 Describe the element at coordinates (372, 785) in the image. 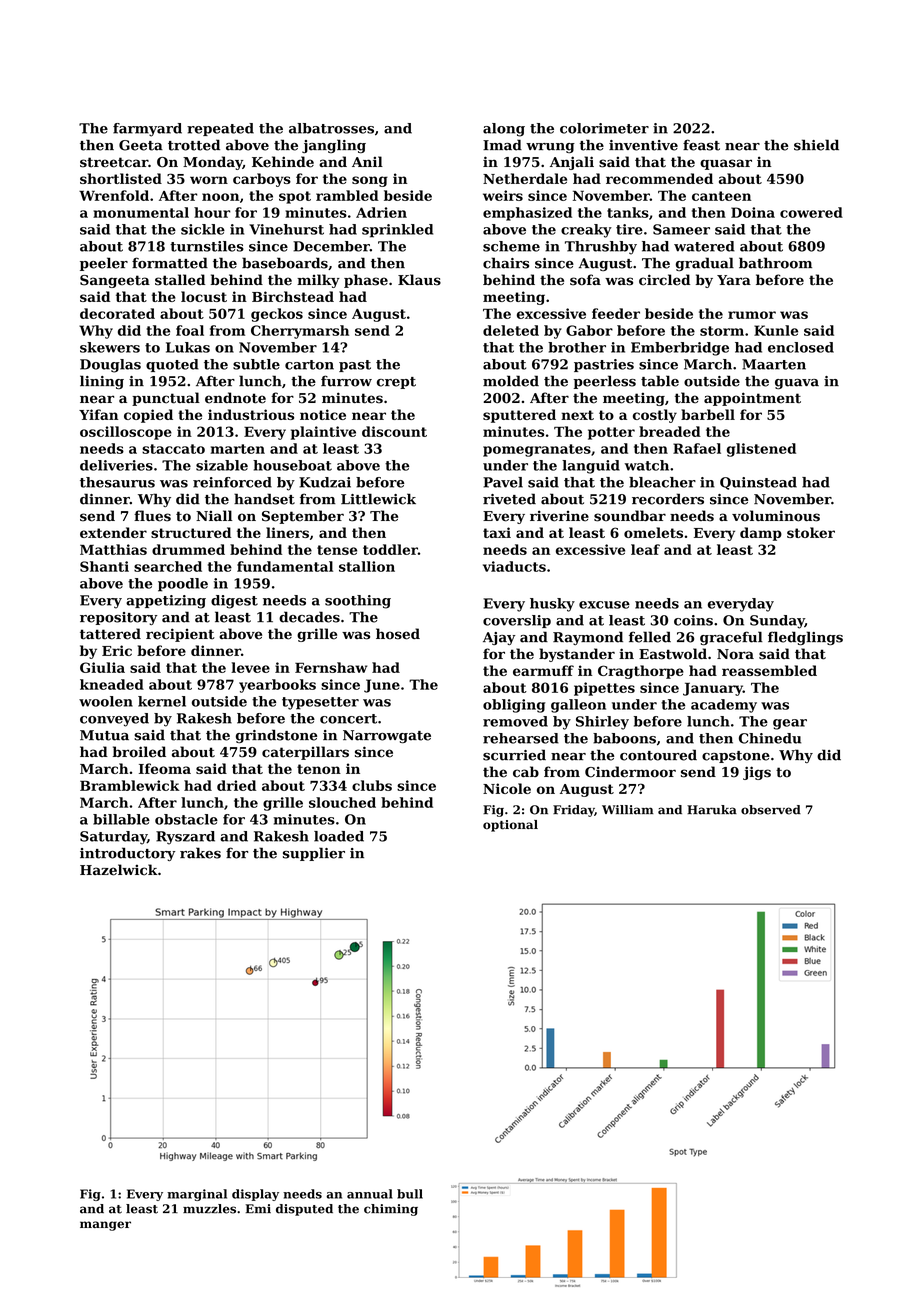

I see `clubs` at that location.
